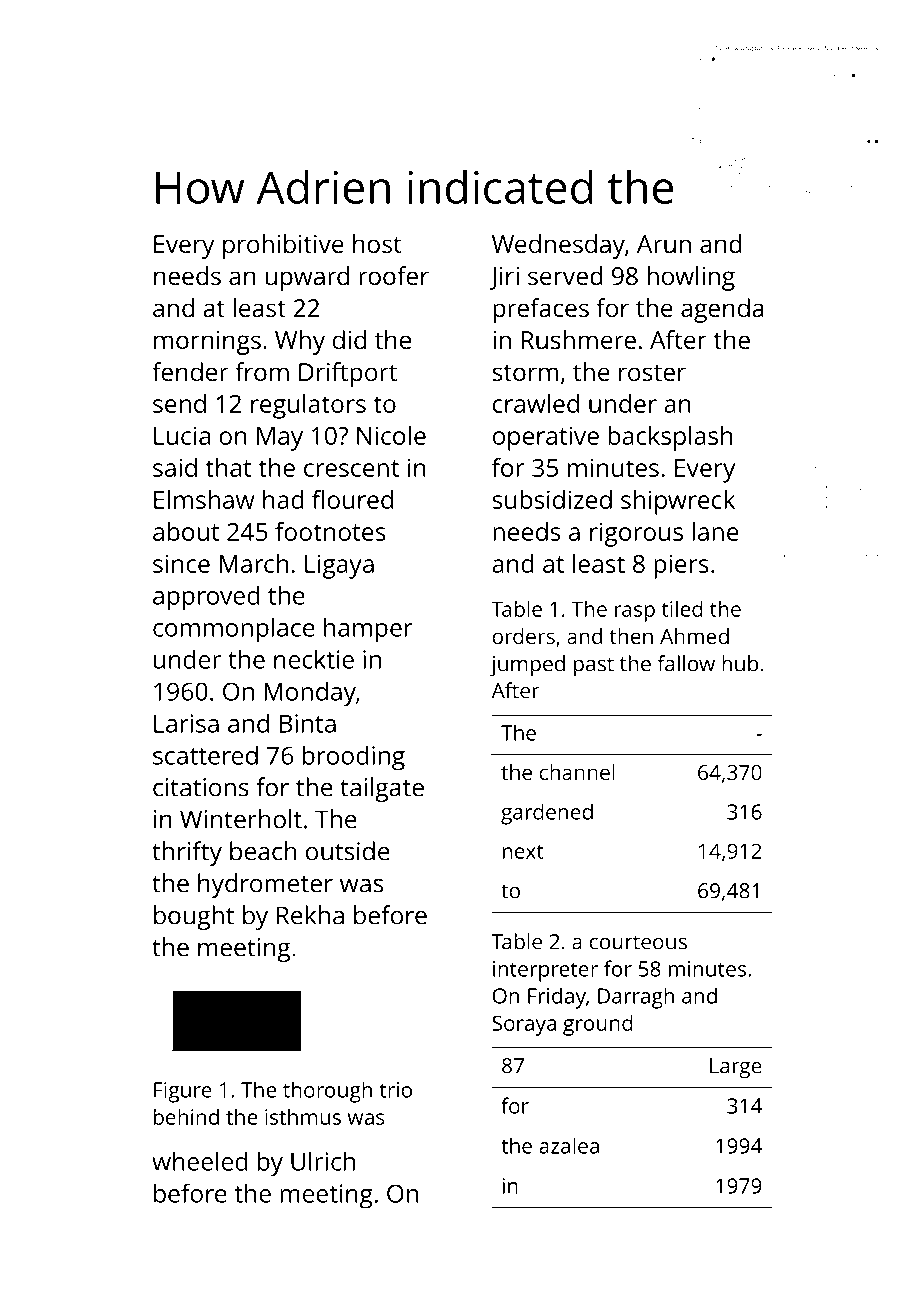 The image size is (924, 1311). I want to click on approved, so click(206, 598).
